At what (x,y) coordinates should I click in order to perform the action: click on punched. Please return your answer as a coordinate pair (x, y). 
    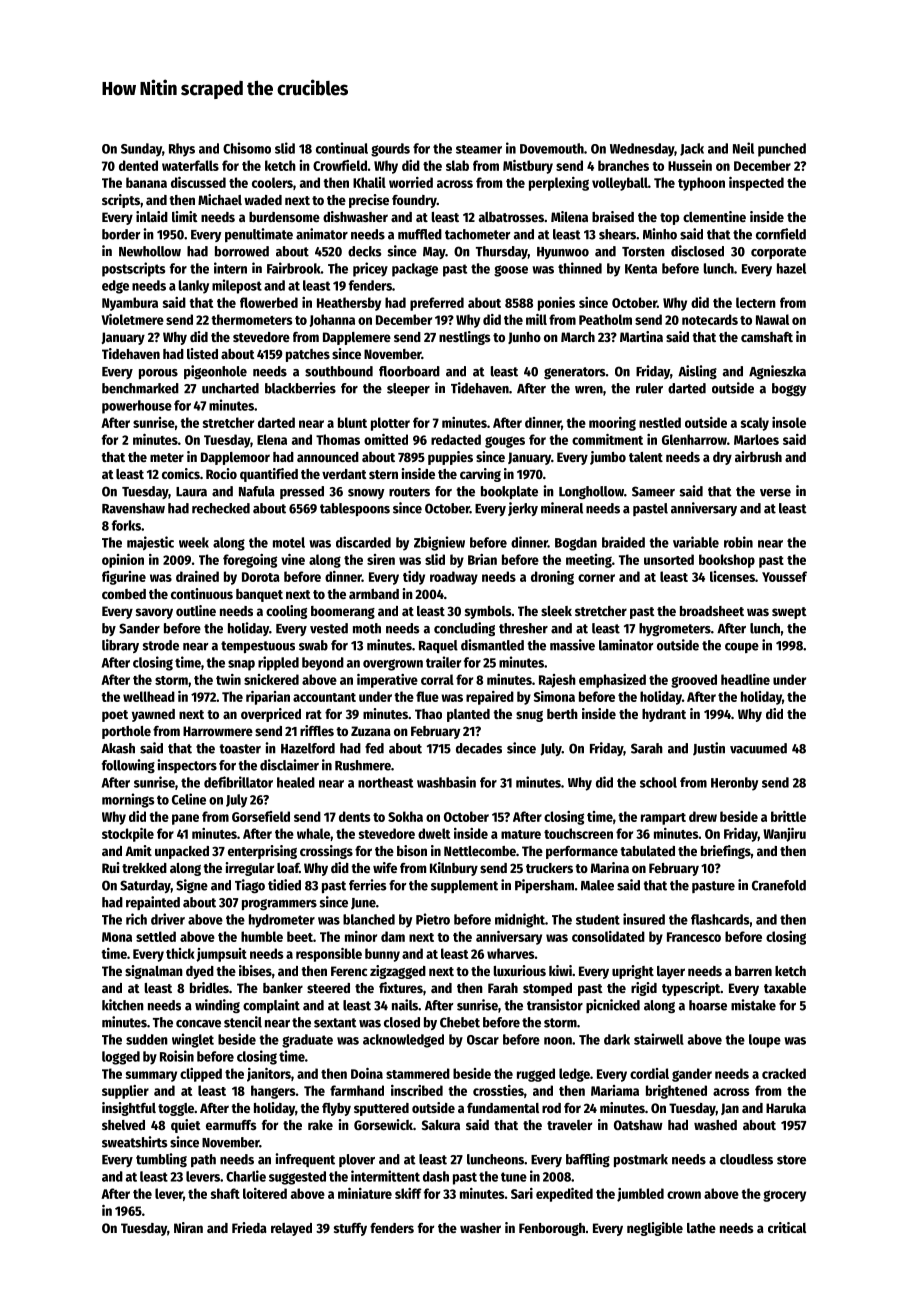
    Looking at the image, I should click on (782, 150).
